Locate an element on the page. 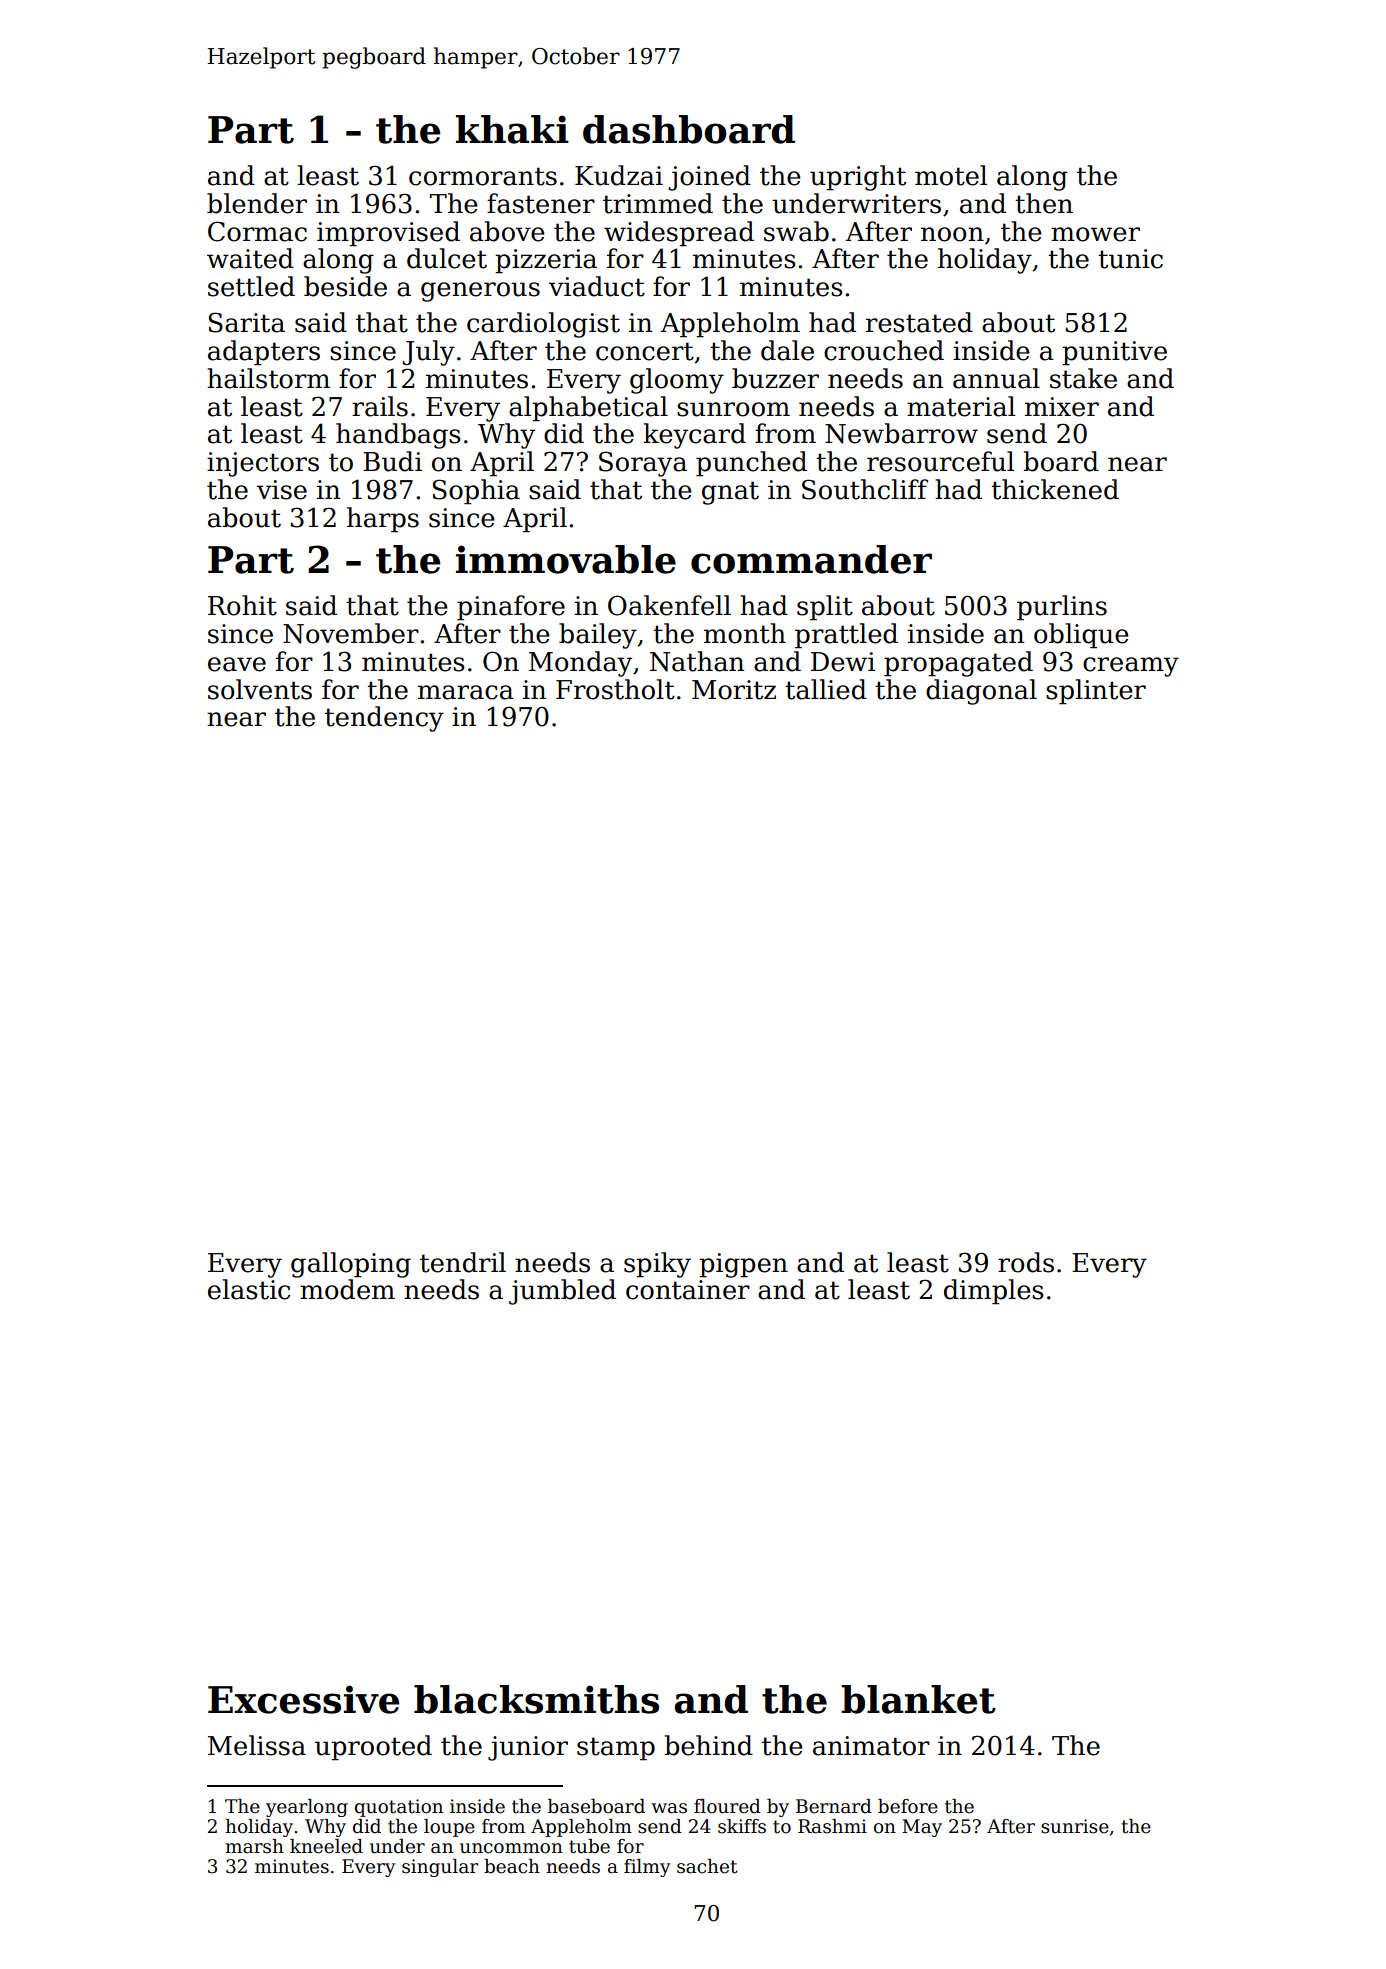  resourceful is located at coordinates (940, 461).
